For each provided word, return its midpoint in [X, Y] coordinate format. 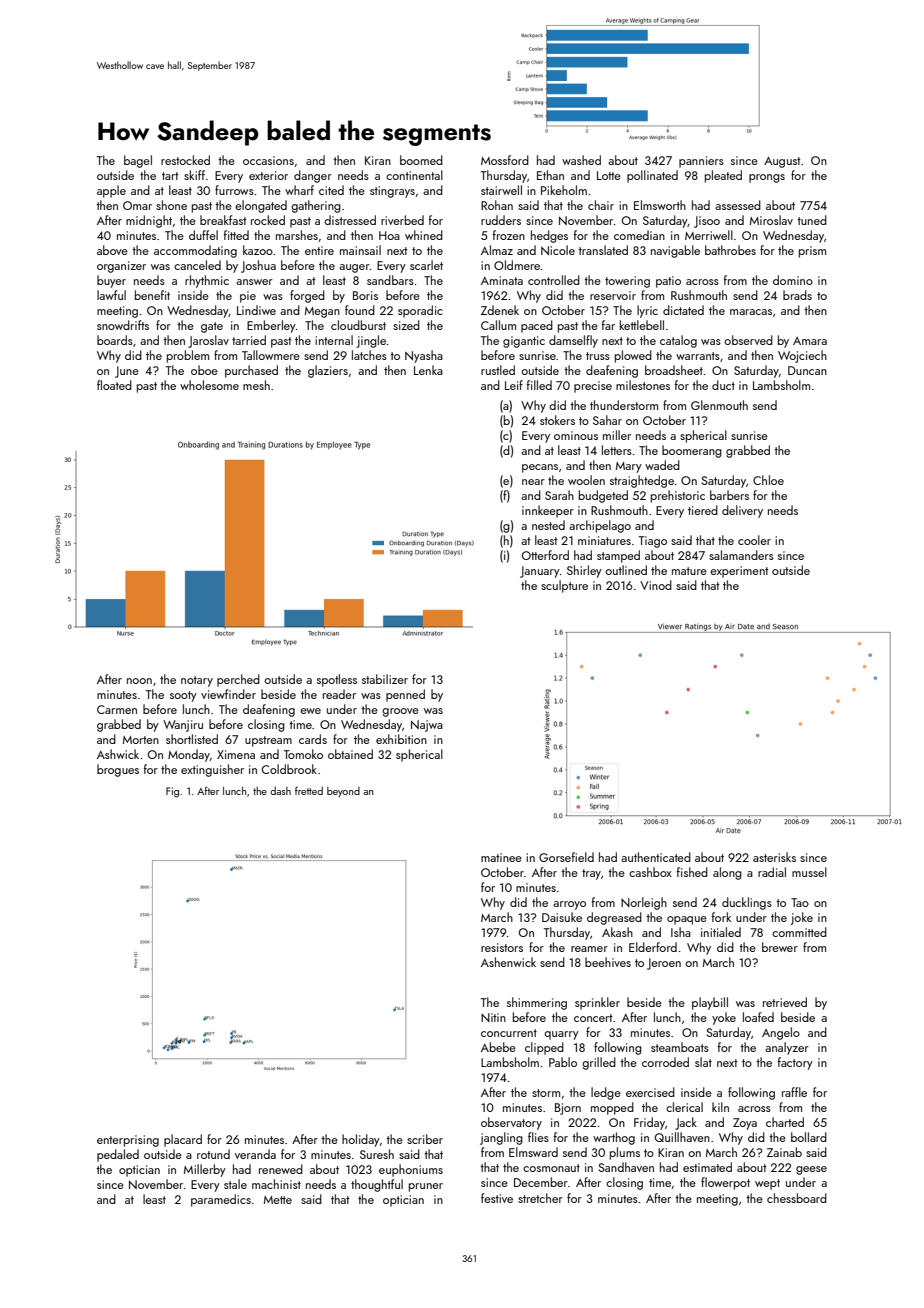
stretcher [540, 1198]
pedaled [118, 1155]
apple [111, 191]
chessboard [797, 1198]
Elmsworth [660, 205]
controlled [554, 280]
